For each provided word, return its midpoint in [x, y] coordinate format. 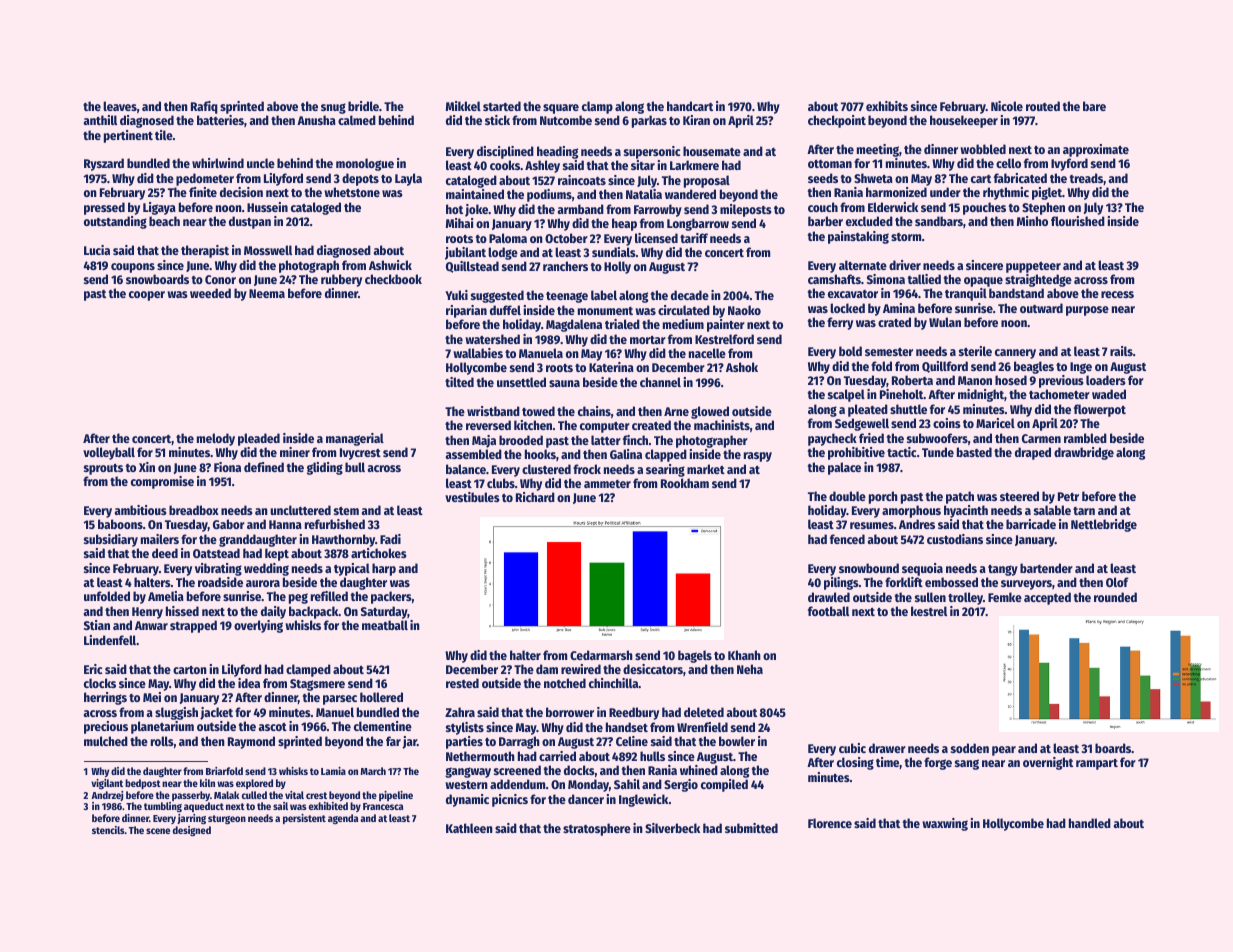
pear [1004, 751]
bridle [363, 106]
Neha [750, 669]
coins [947, 423]
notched [565, 683]
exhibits [887, 106]
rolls [162, 741]
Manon [975, 380]
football [828, 611]
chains [594, 411]
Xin [147, 467]
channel [660, 382]
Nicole [1007, 106]
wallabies [478, 353]
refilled [329, 596]
